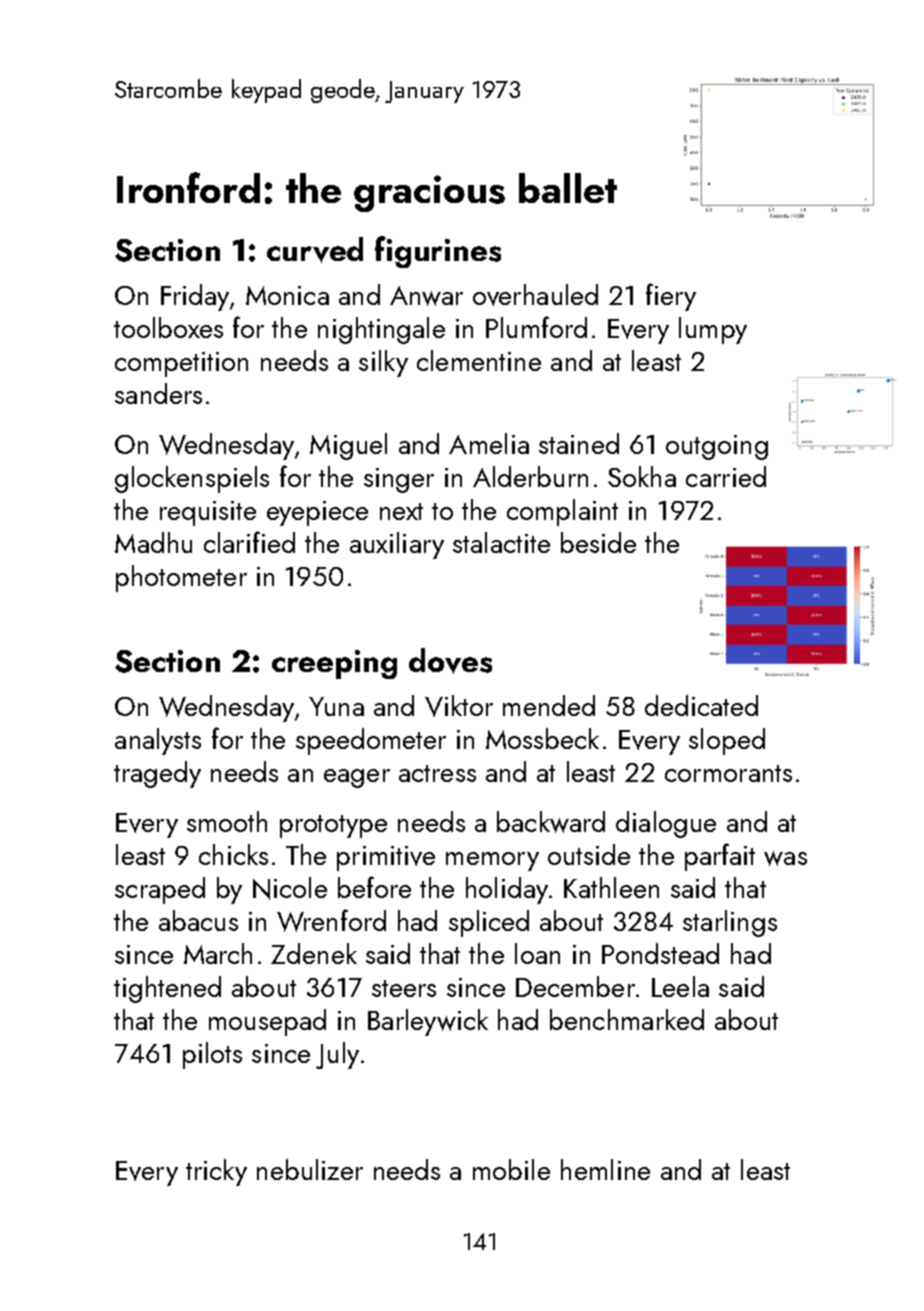  Describe the element at coordinates (426, 296) in the screenshot. I see `Anwar` at that location.
